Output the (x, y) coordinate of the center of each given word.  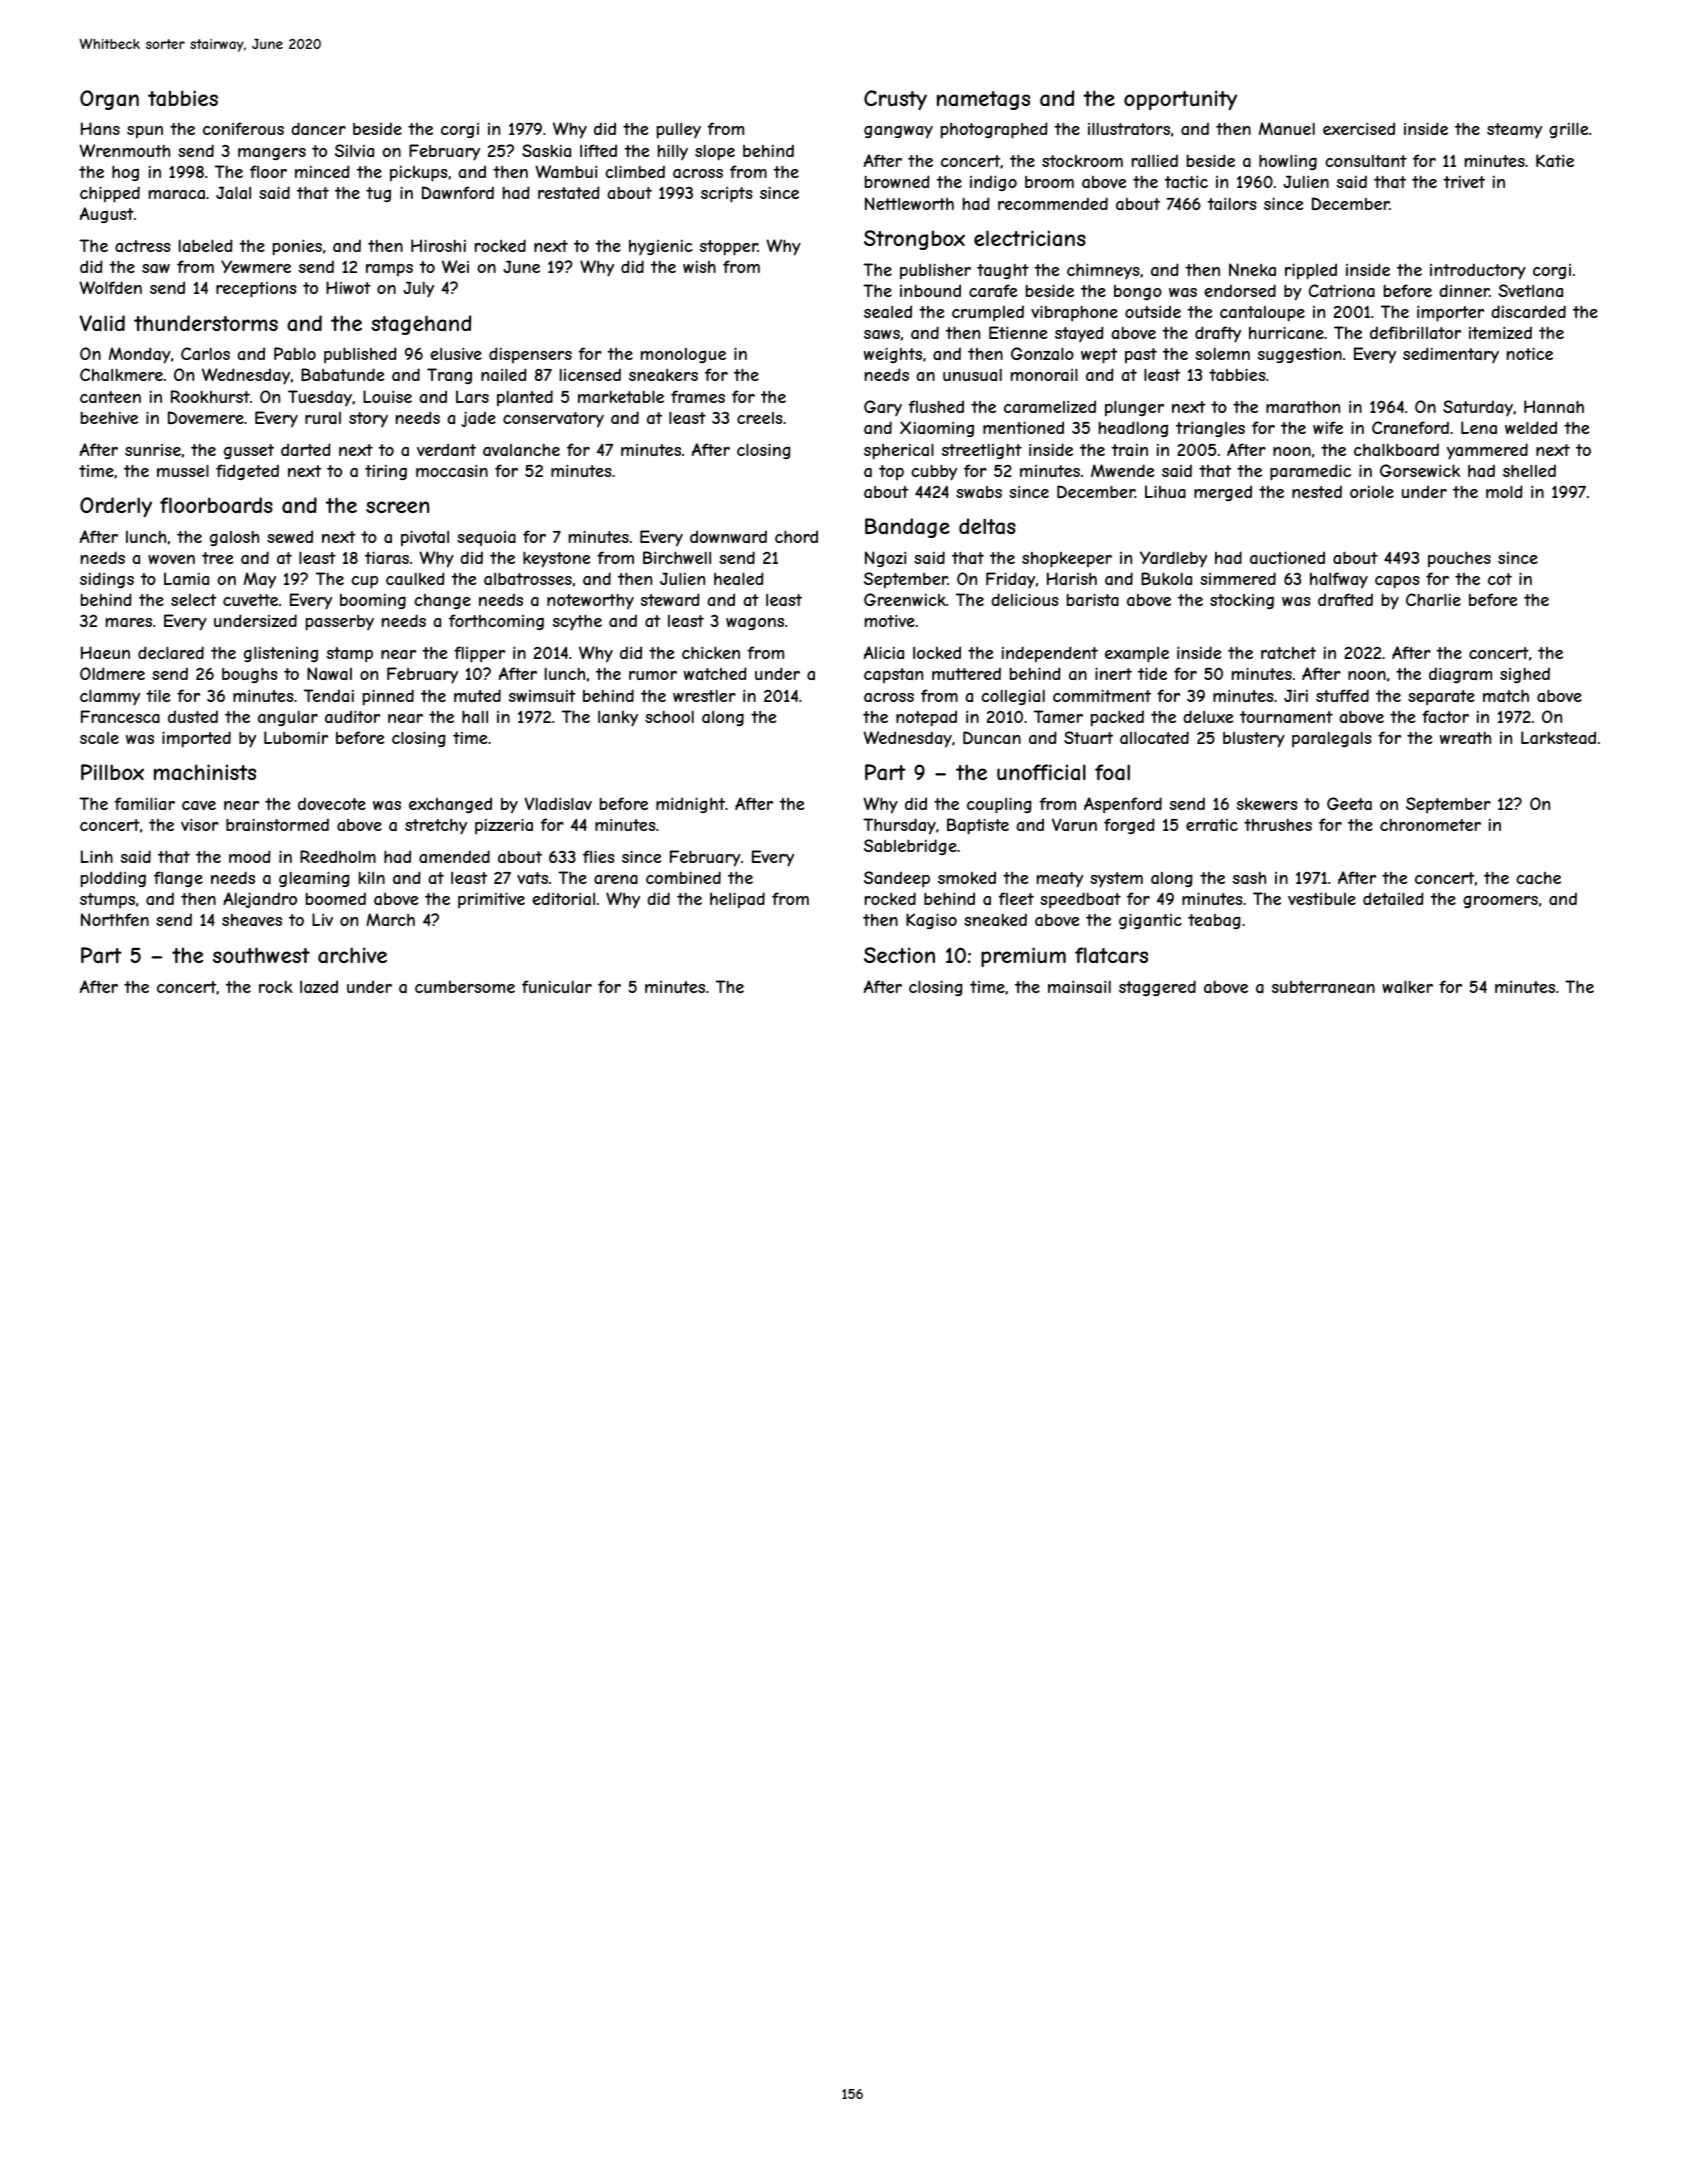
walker (1407, 986)
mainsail (1079, 986)
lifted (598, 150)
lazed (319, 986)
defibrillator (1415, 332)
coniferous (243, 128)
